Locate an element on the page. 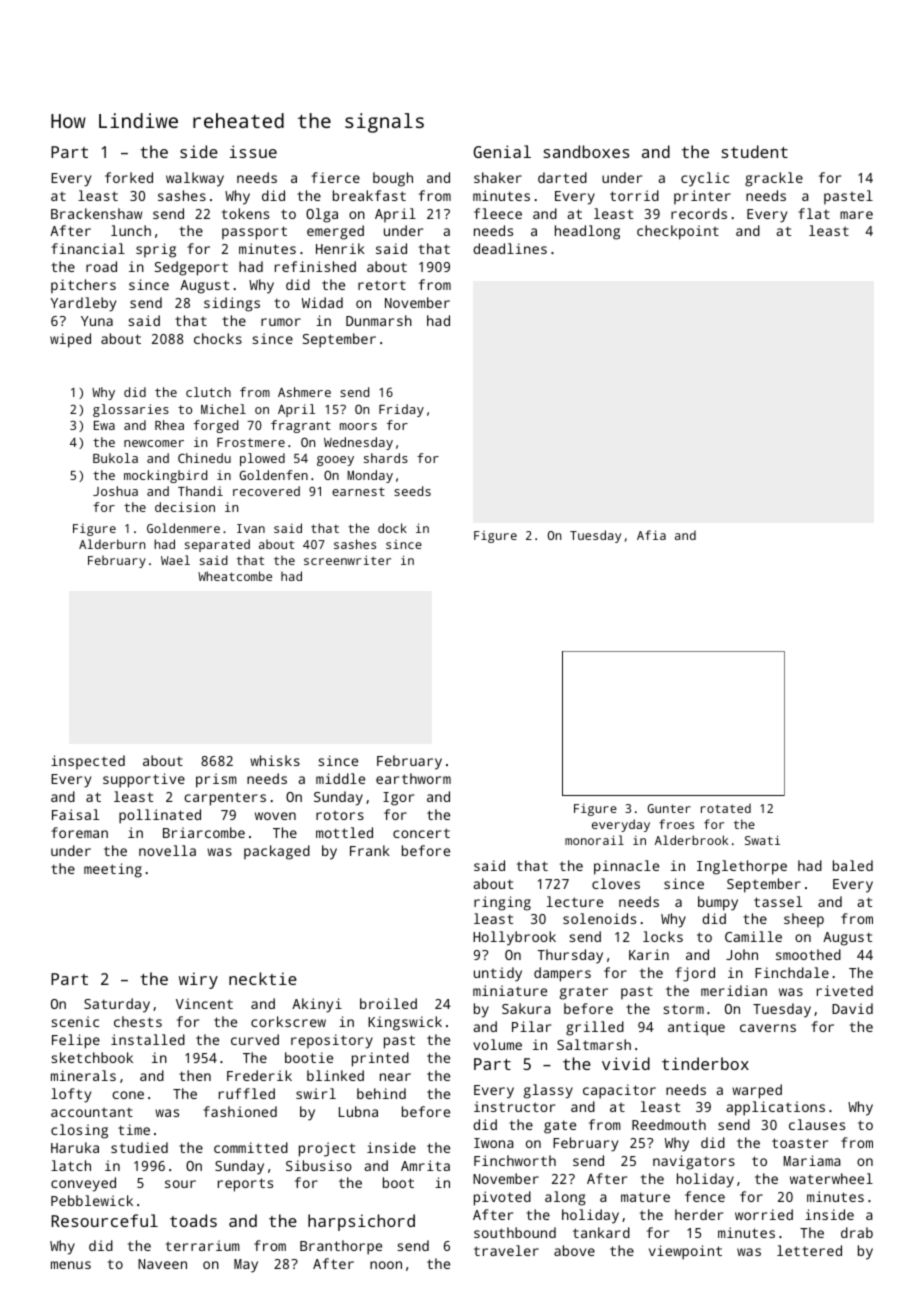  mare is located at coordinates (856, 215).
